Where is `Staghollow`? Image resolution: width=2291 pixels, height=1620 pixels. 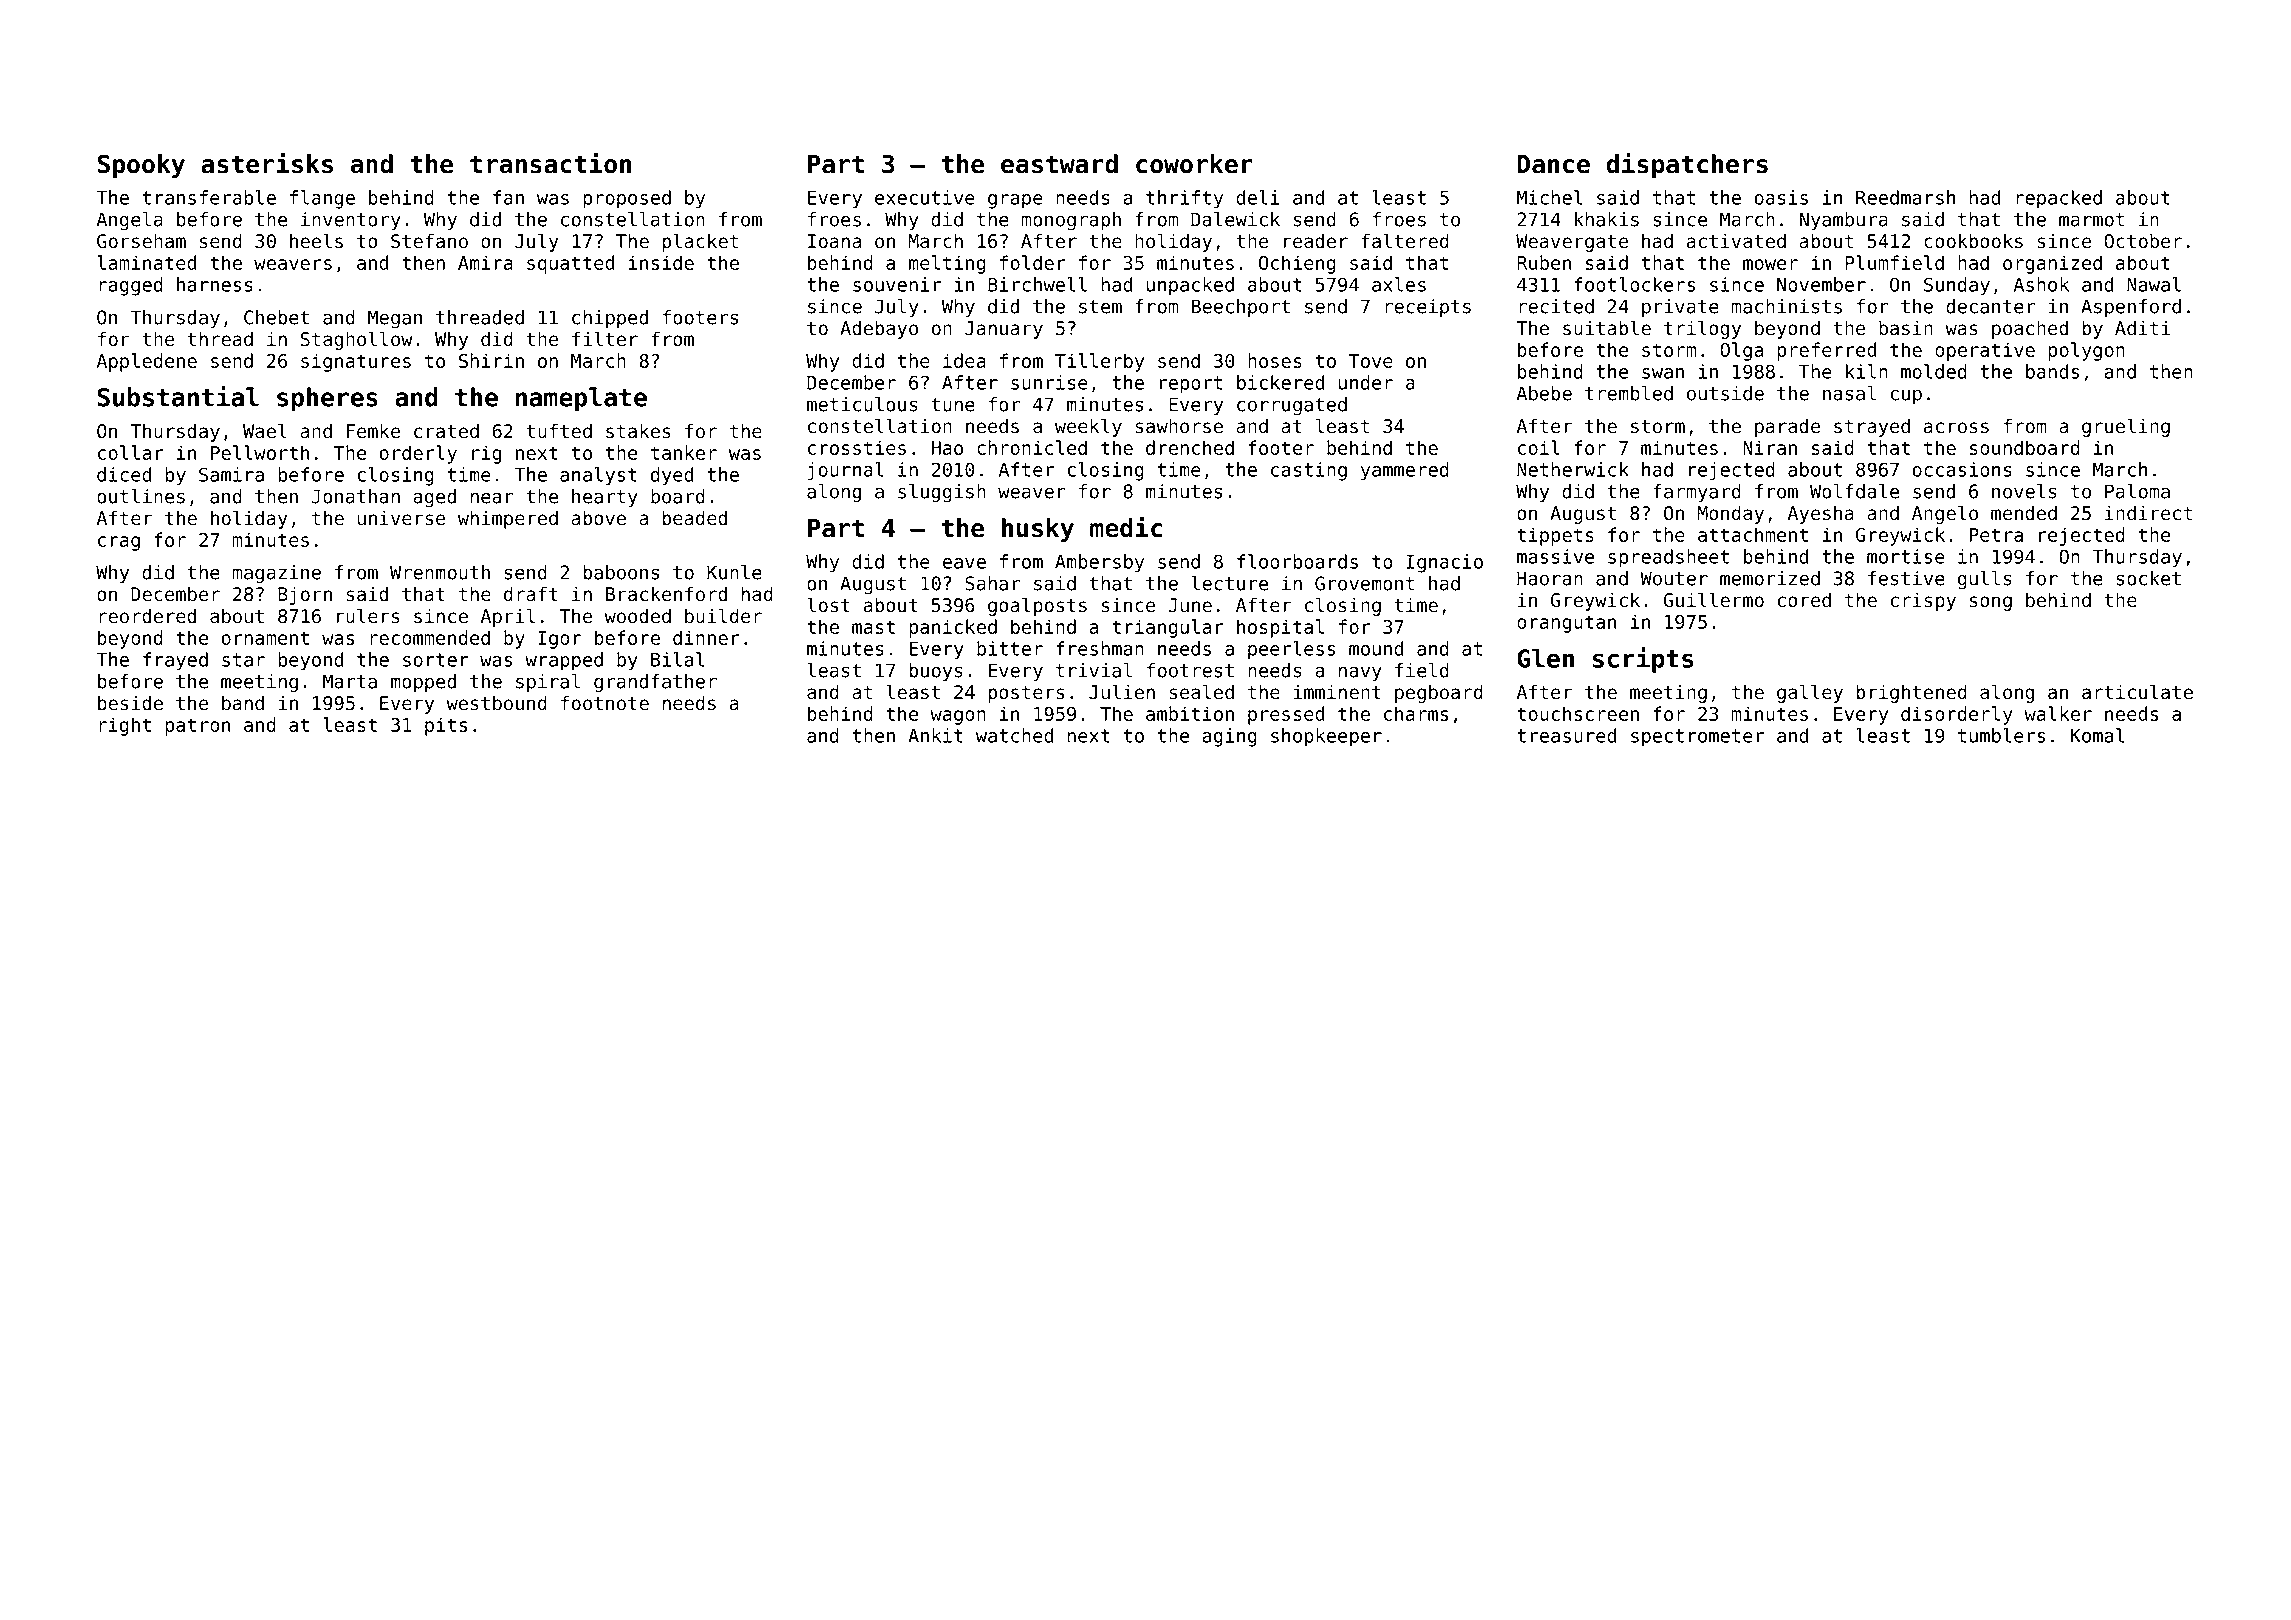 Staghollow is located at coordinates (357, 340).
